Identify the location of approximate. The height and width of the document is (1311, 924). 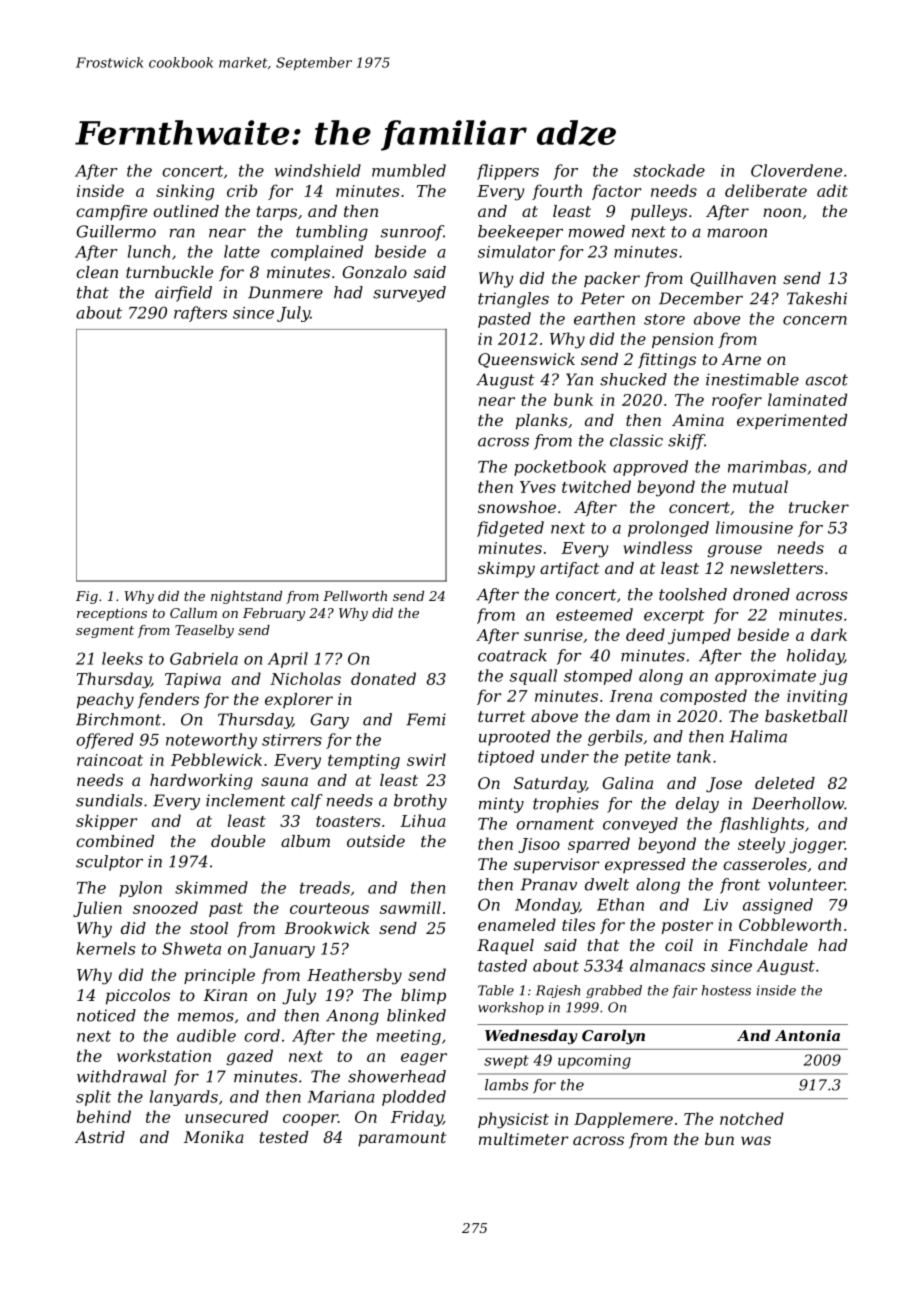
(765, 677).
